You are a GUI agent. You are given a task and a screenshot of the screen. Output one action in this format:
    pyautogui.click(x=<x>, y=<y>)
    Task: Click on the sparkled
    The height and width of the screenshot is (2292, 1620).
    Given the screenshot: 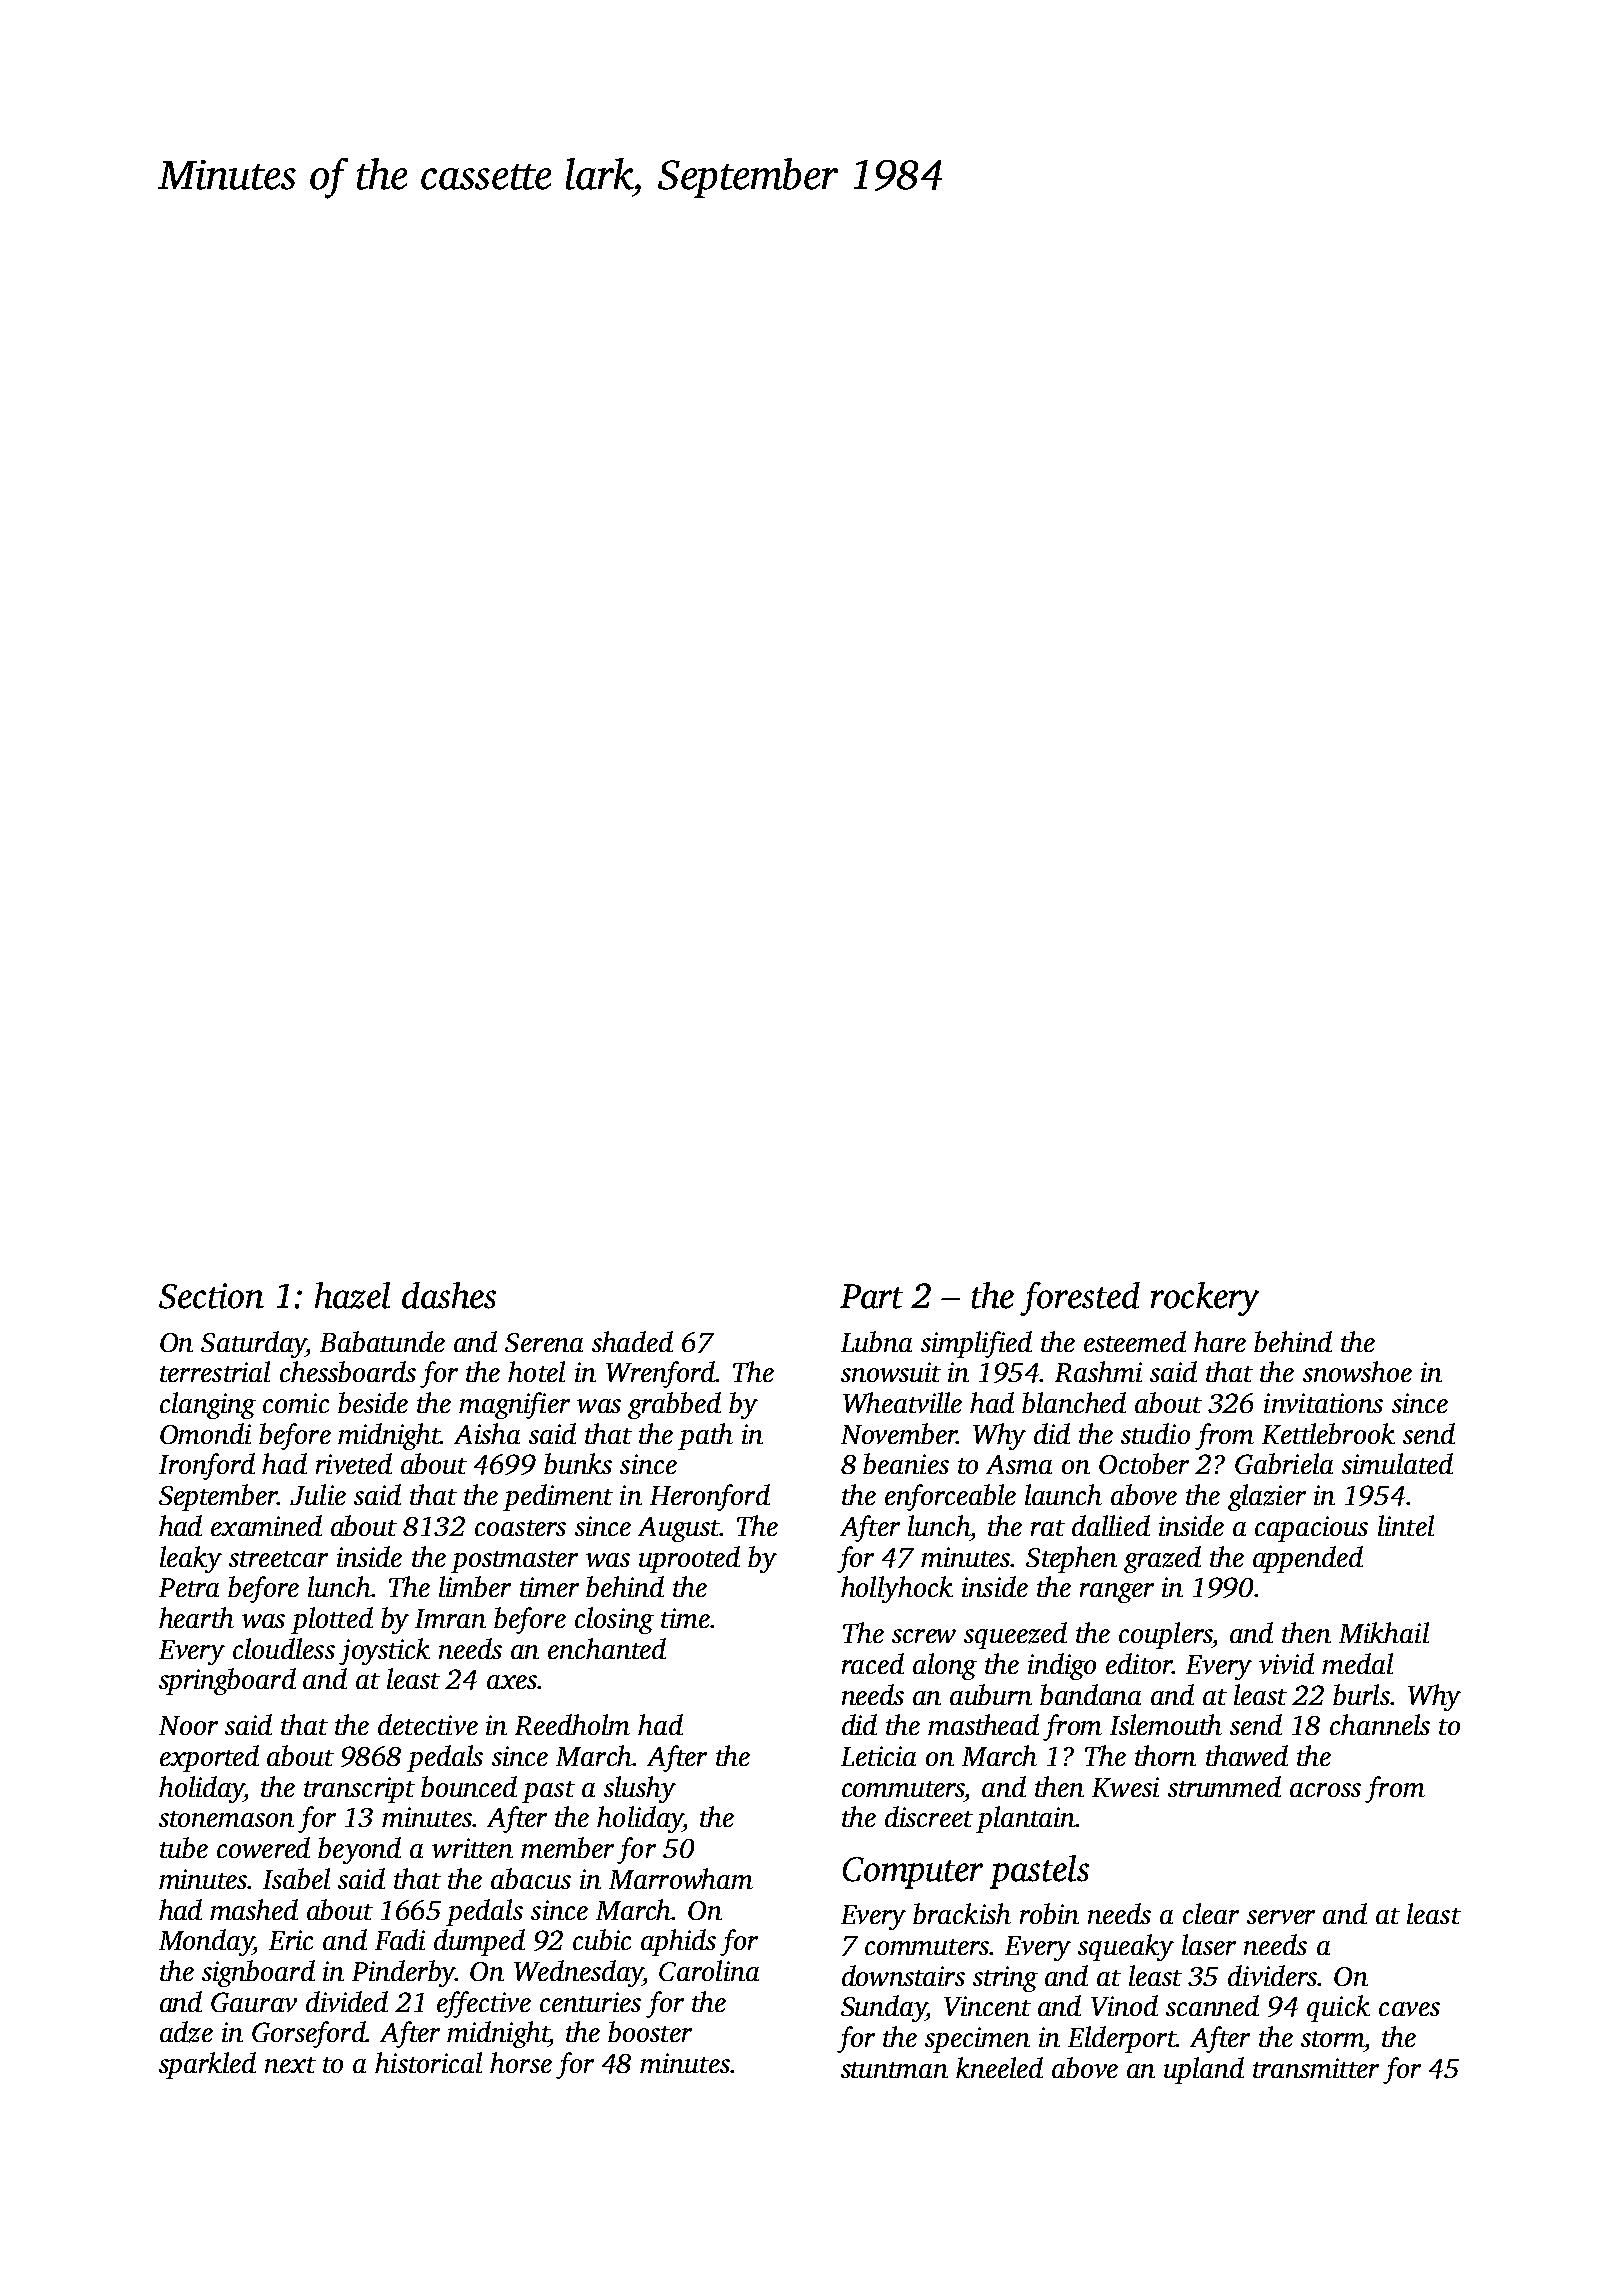 What is the action you would take?
    pyautogui.click(x=207, y=2065)
